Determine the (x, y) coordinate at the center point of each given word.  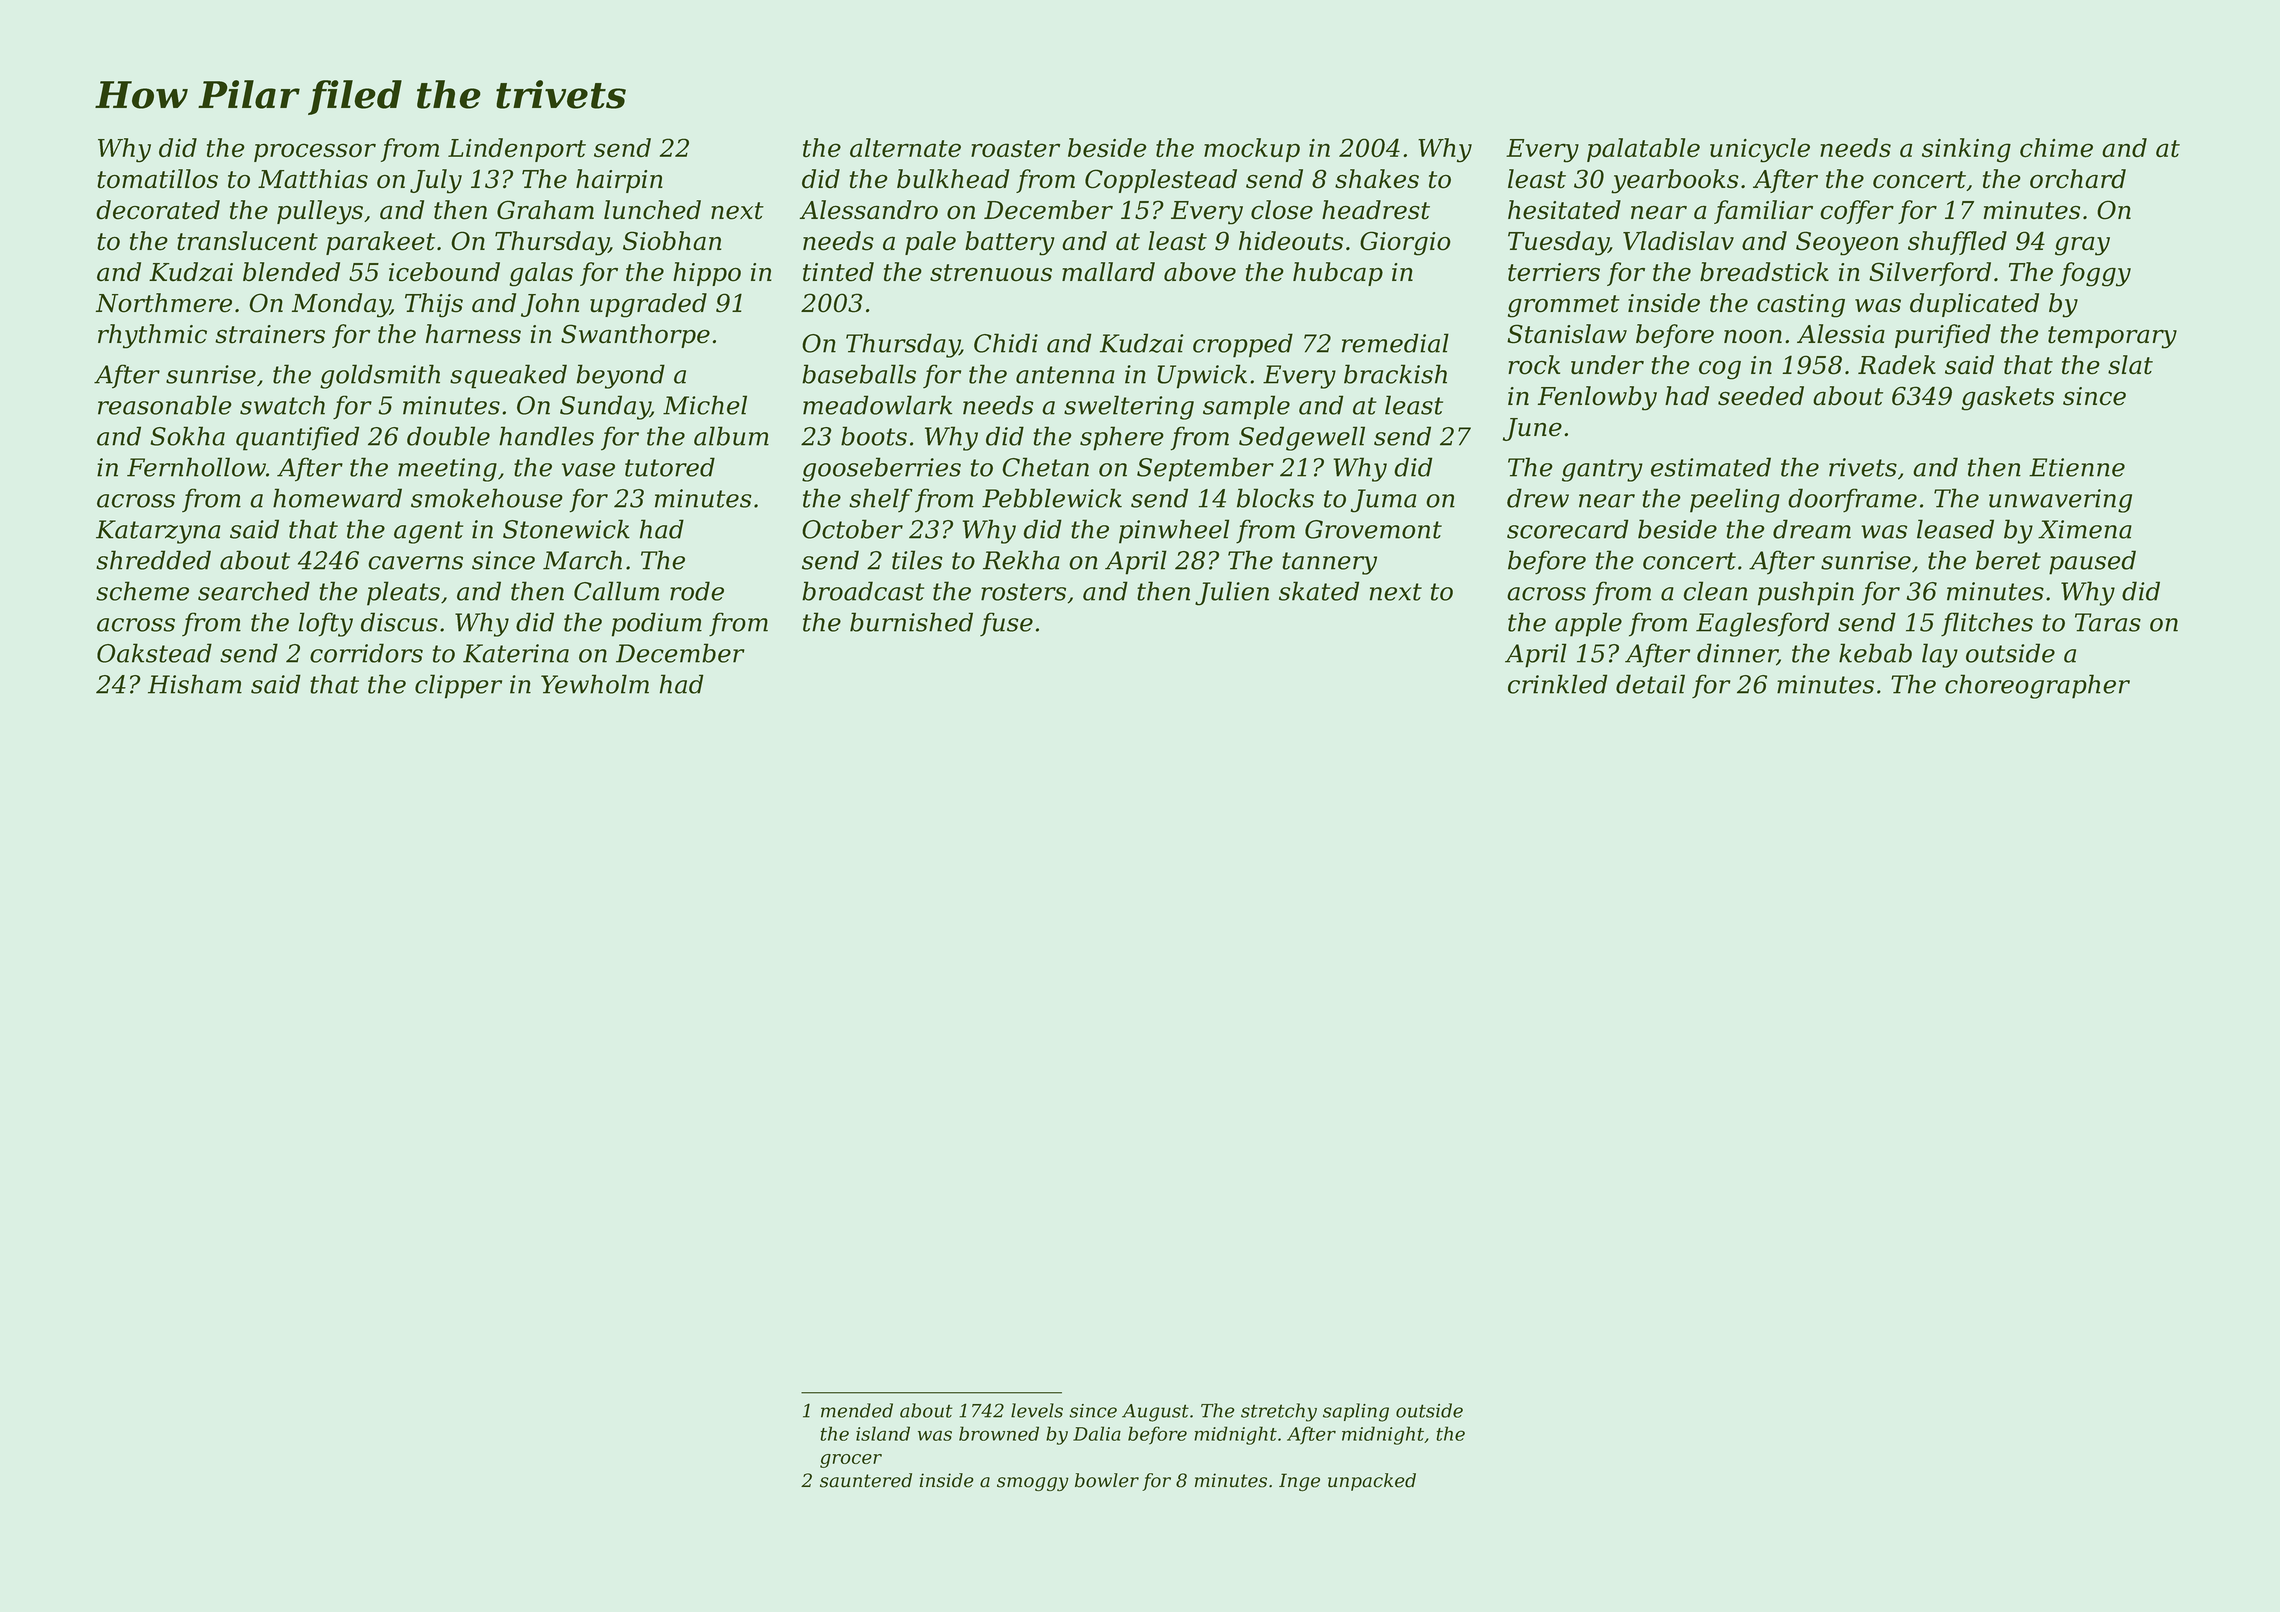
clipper (458, 686)
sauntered (866, 1480)
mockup (1252, 150)
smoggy (1033, 1484)
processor (315, 152)
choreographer (2037, 686)
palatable (1643, 150)
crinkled (1557, 684)
